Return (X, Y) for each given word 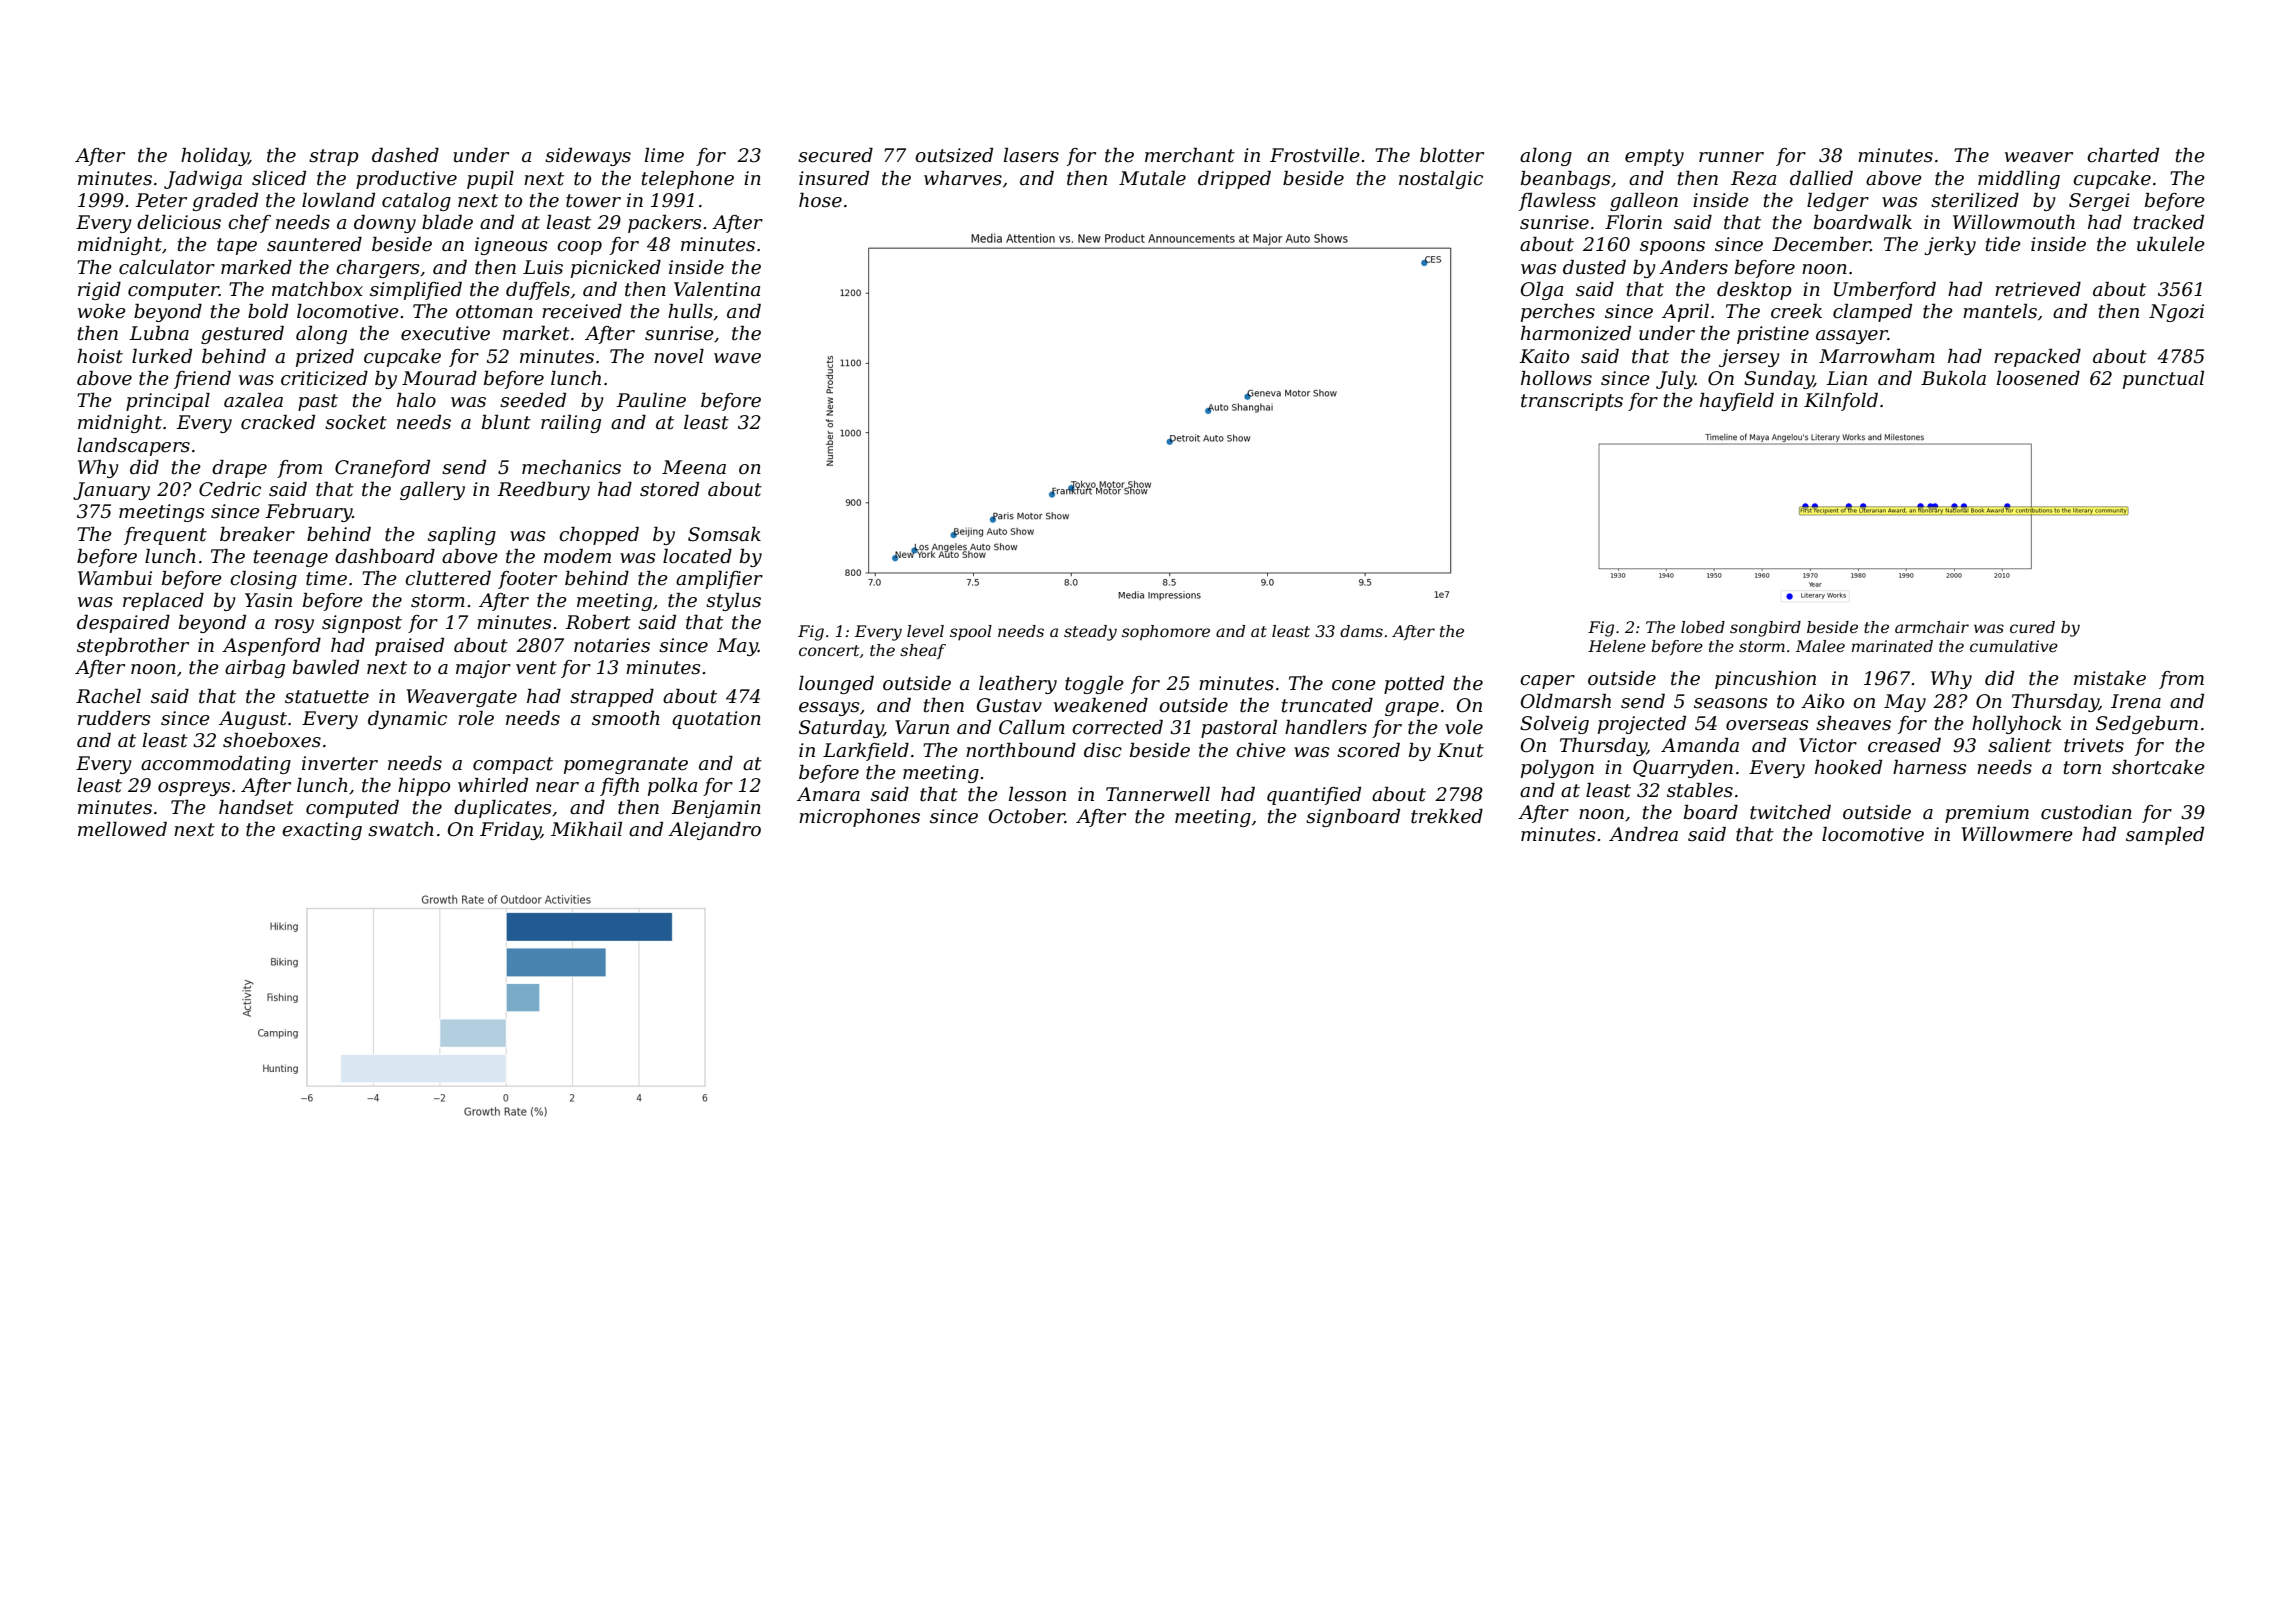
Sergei (2099, 202)
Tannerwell (1158, 794)
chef (249, 224)
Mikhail (586, 829)
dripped (1234, 180)
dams (1361, 631)
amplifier (719, 580)
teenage (291, 558)
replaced (163, 602)
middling (2019, 180)
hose (820, 200)
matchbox (317, 289)
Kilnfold (1841, 402)
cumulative (2014, 646)
